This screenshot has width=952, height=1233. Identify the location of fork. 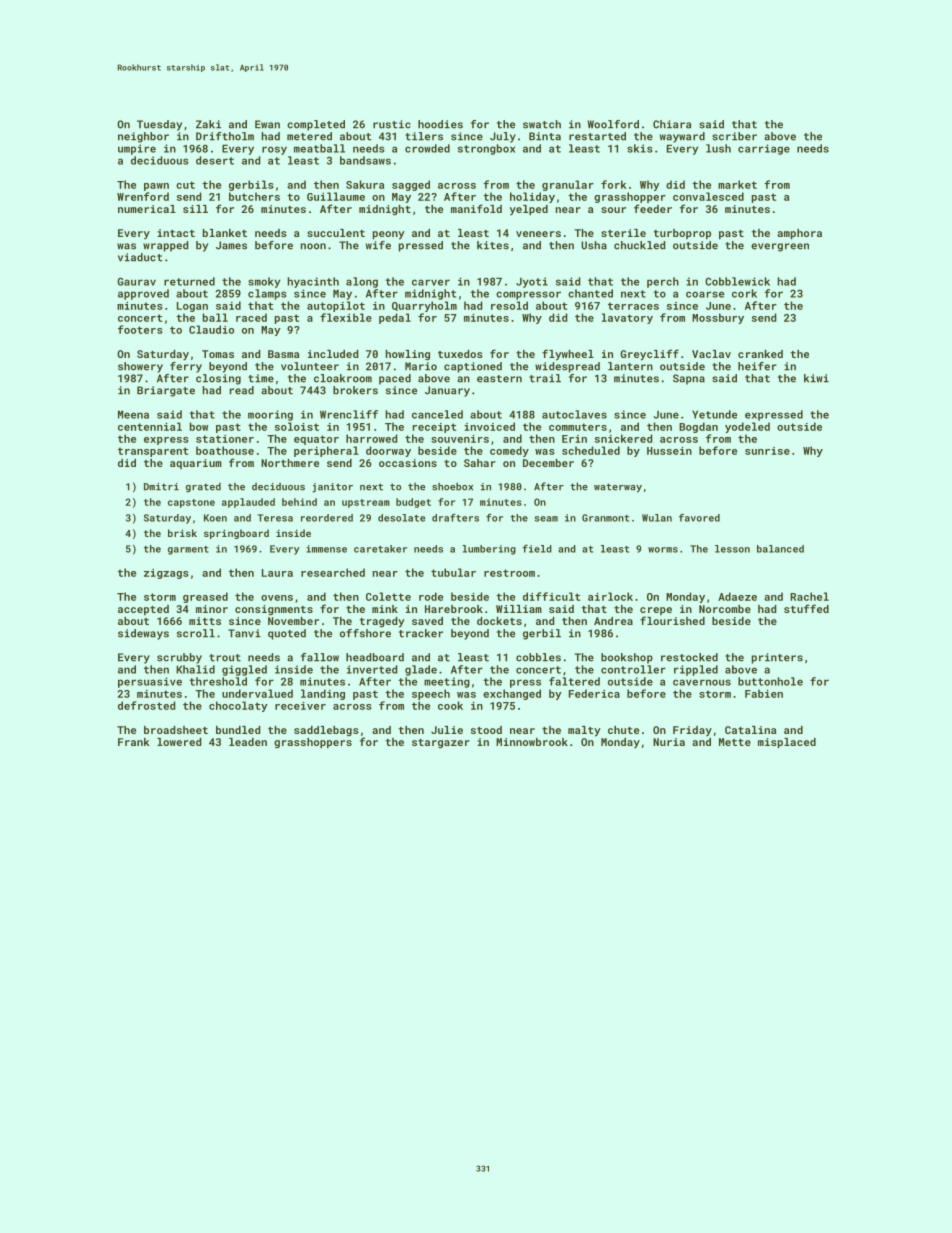
(613, 184).
